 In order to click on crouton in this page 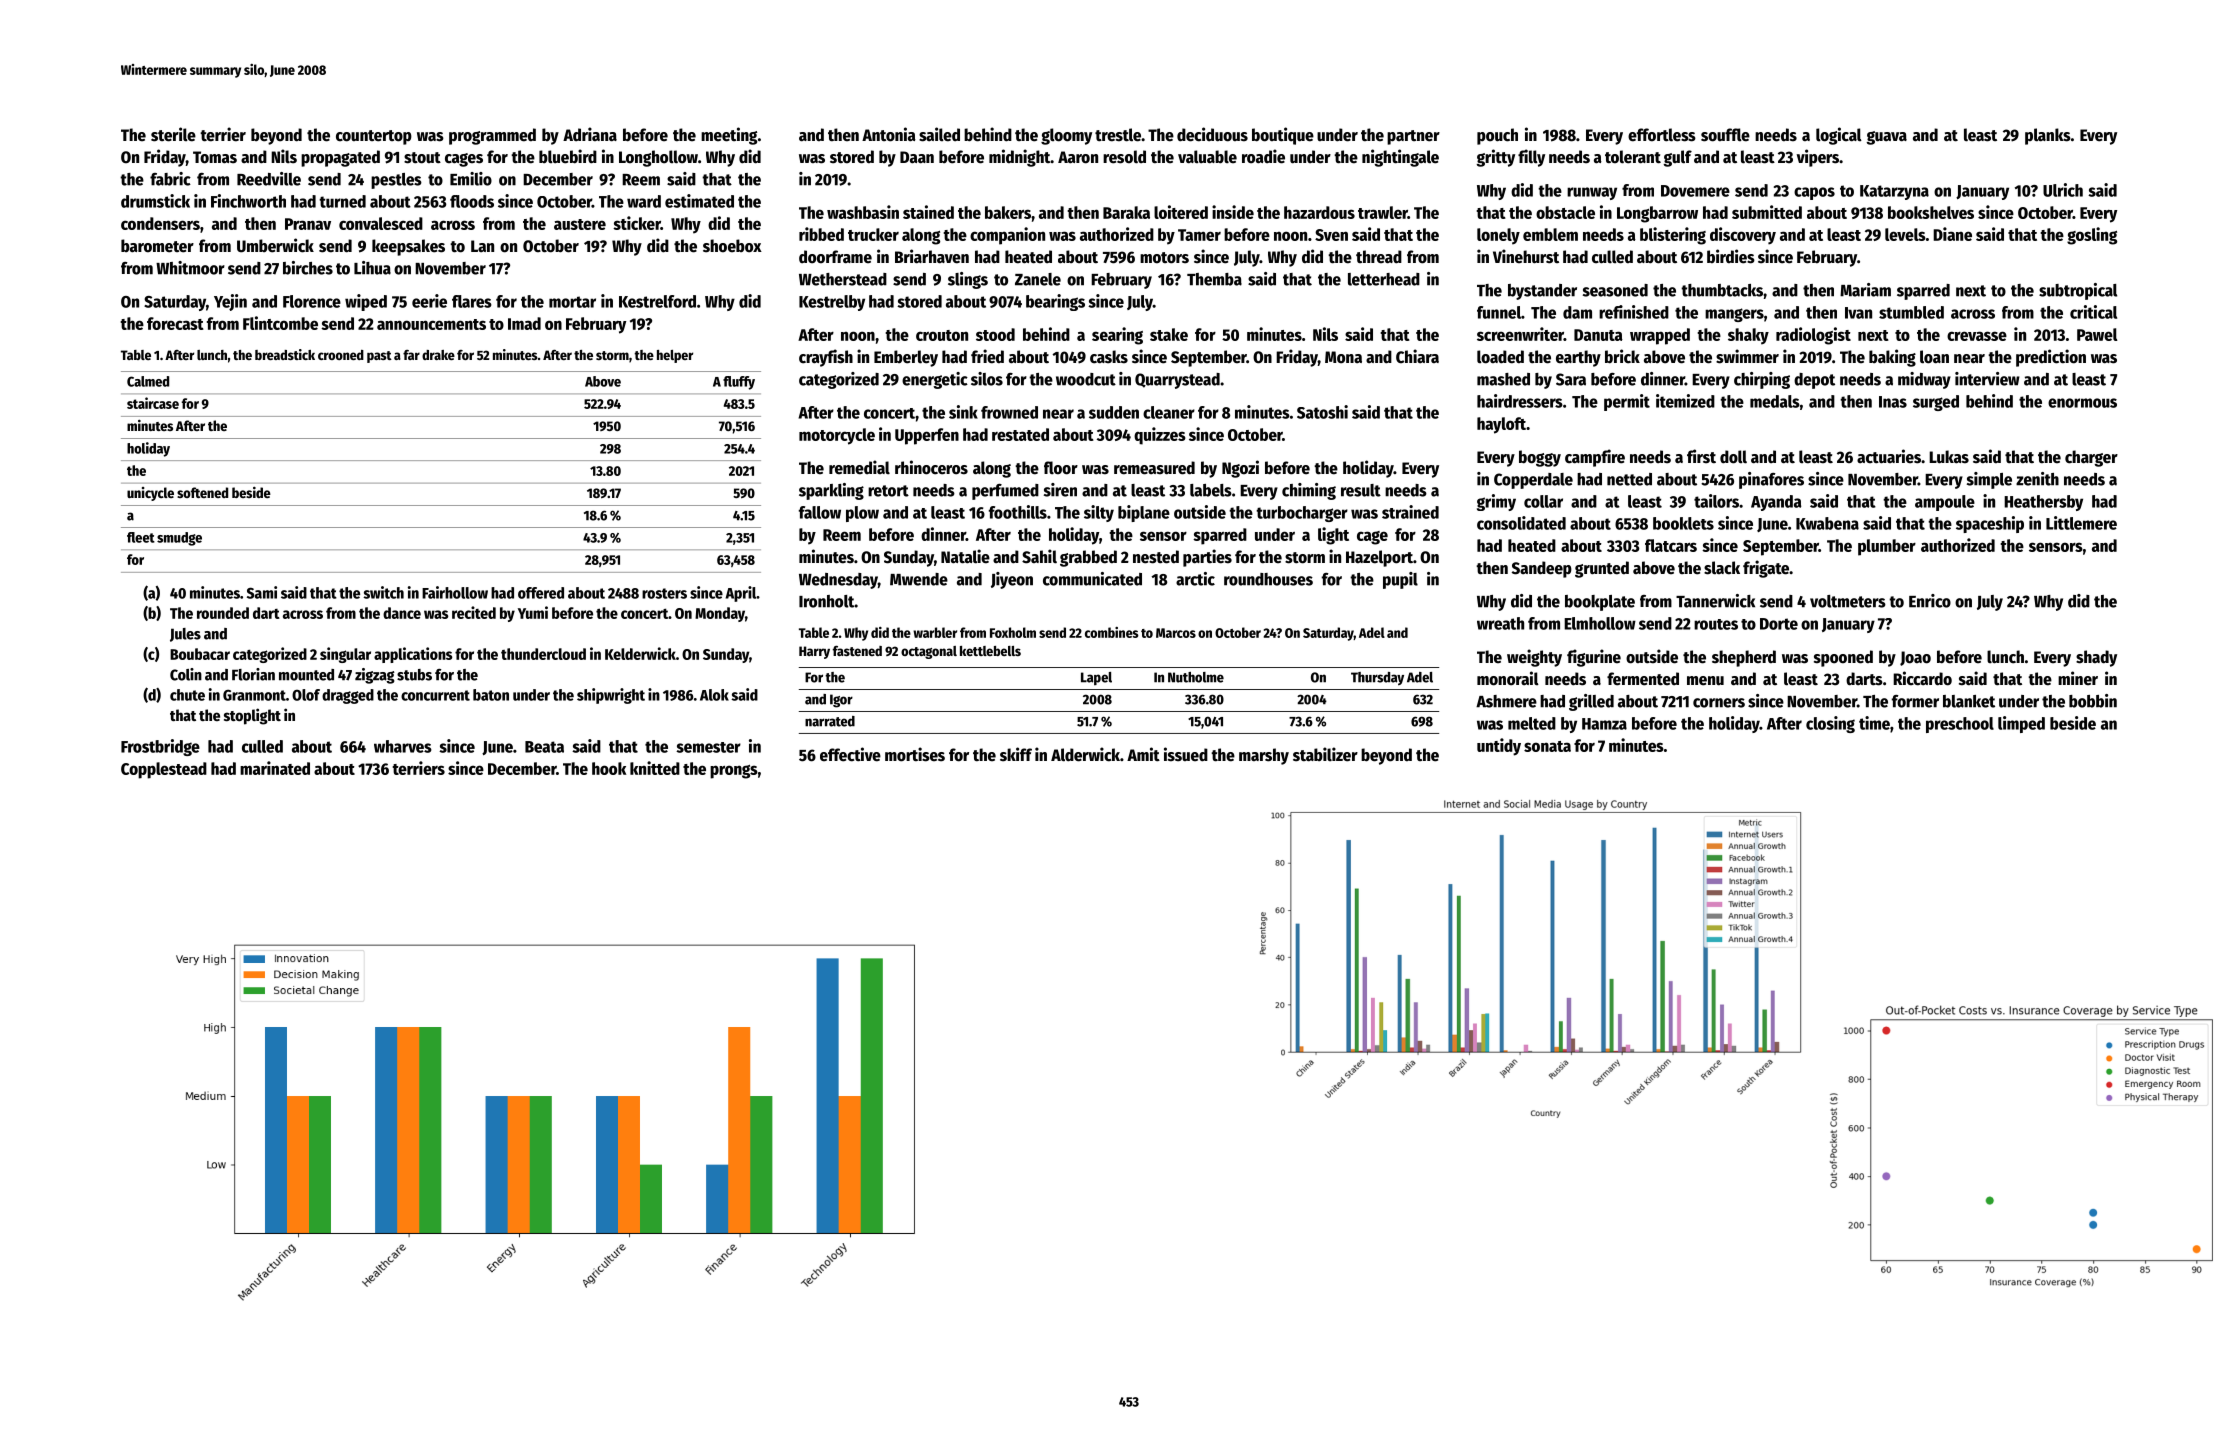, I will do `click(942, 335)`.
